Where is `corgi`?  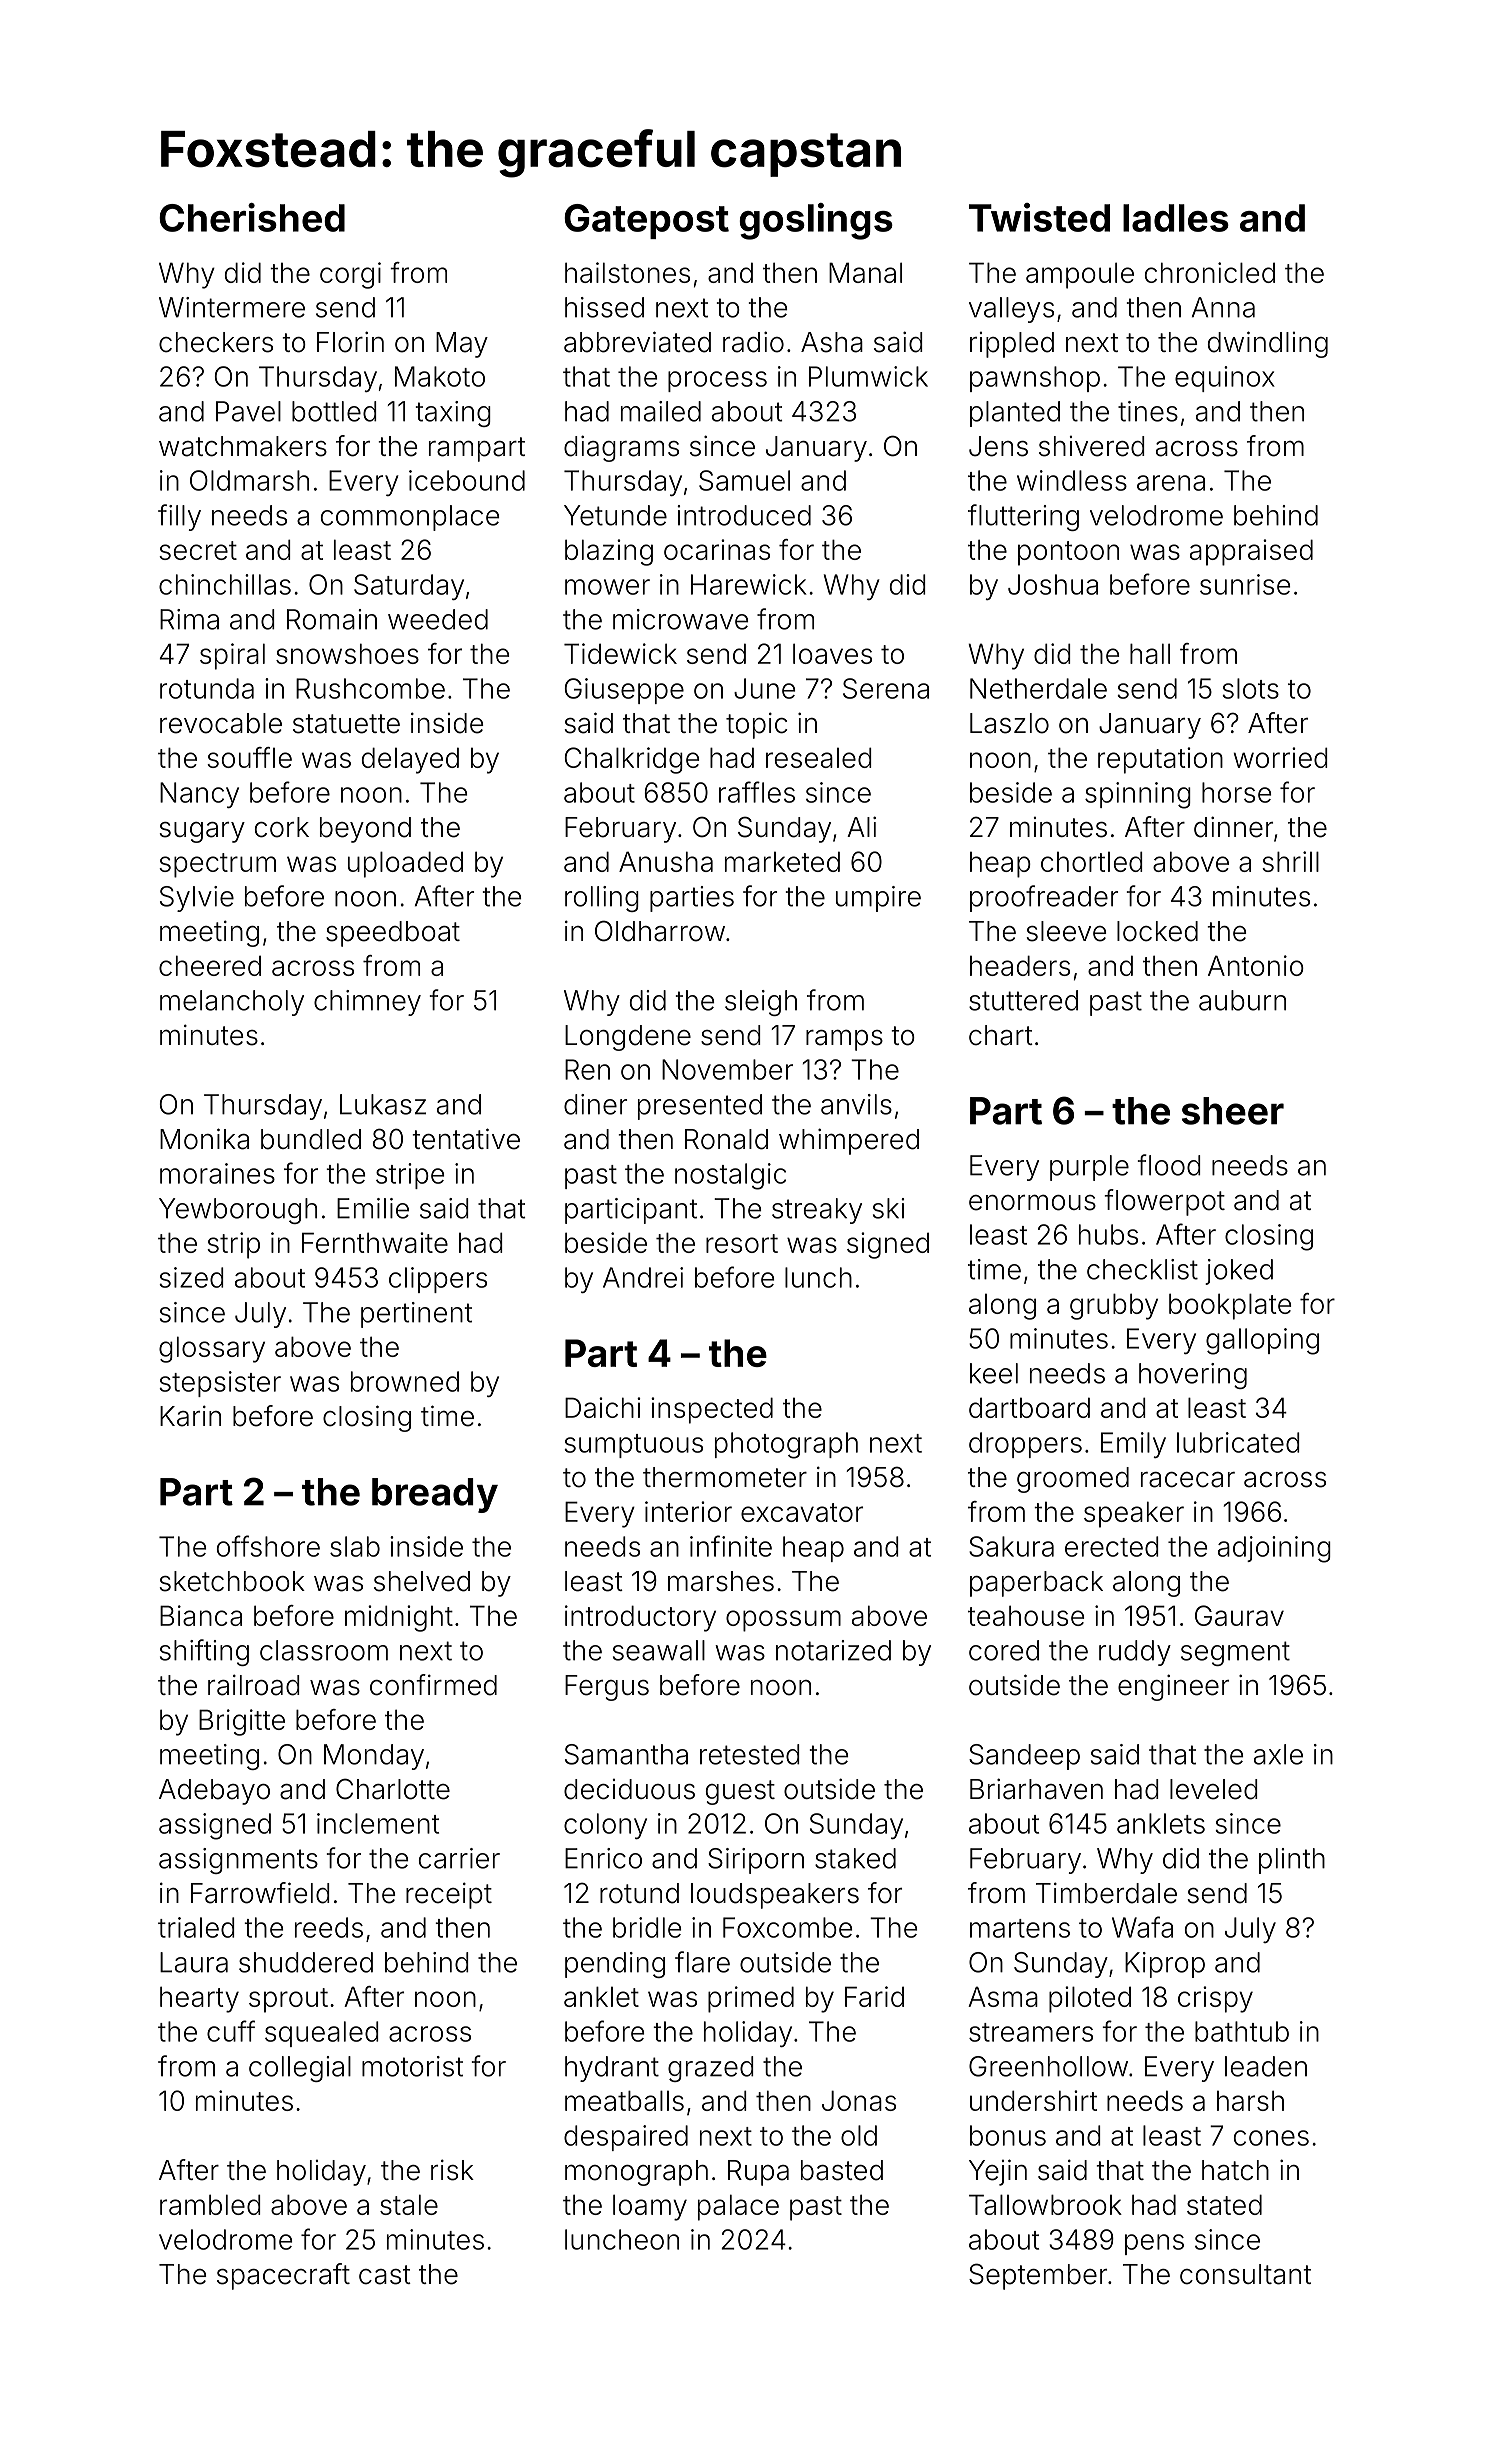
corgi is located at coordinates (350, 275).
